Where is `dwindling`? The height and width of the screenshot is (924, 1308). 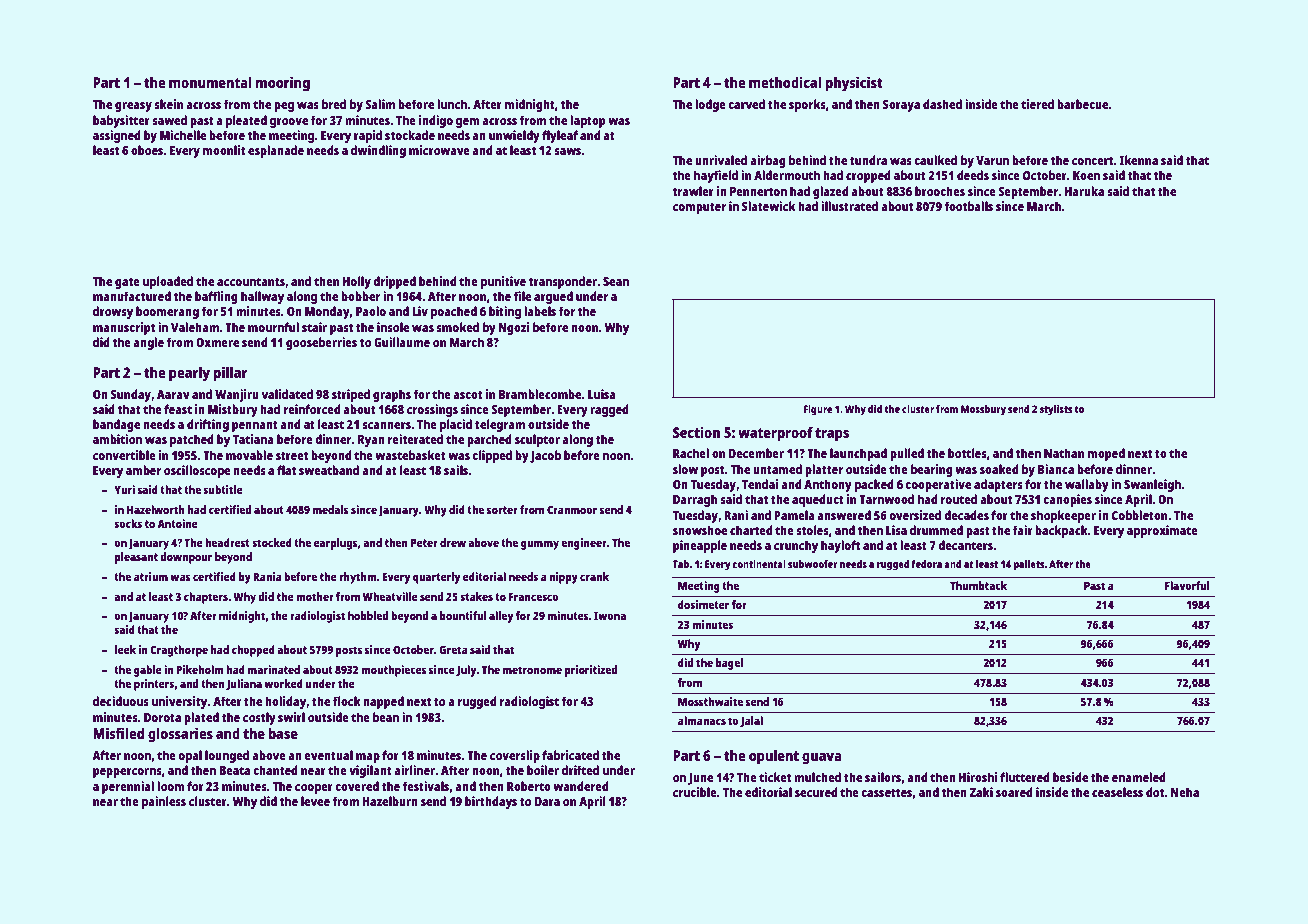 dwindling is located at coordinates (378, 151).
